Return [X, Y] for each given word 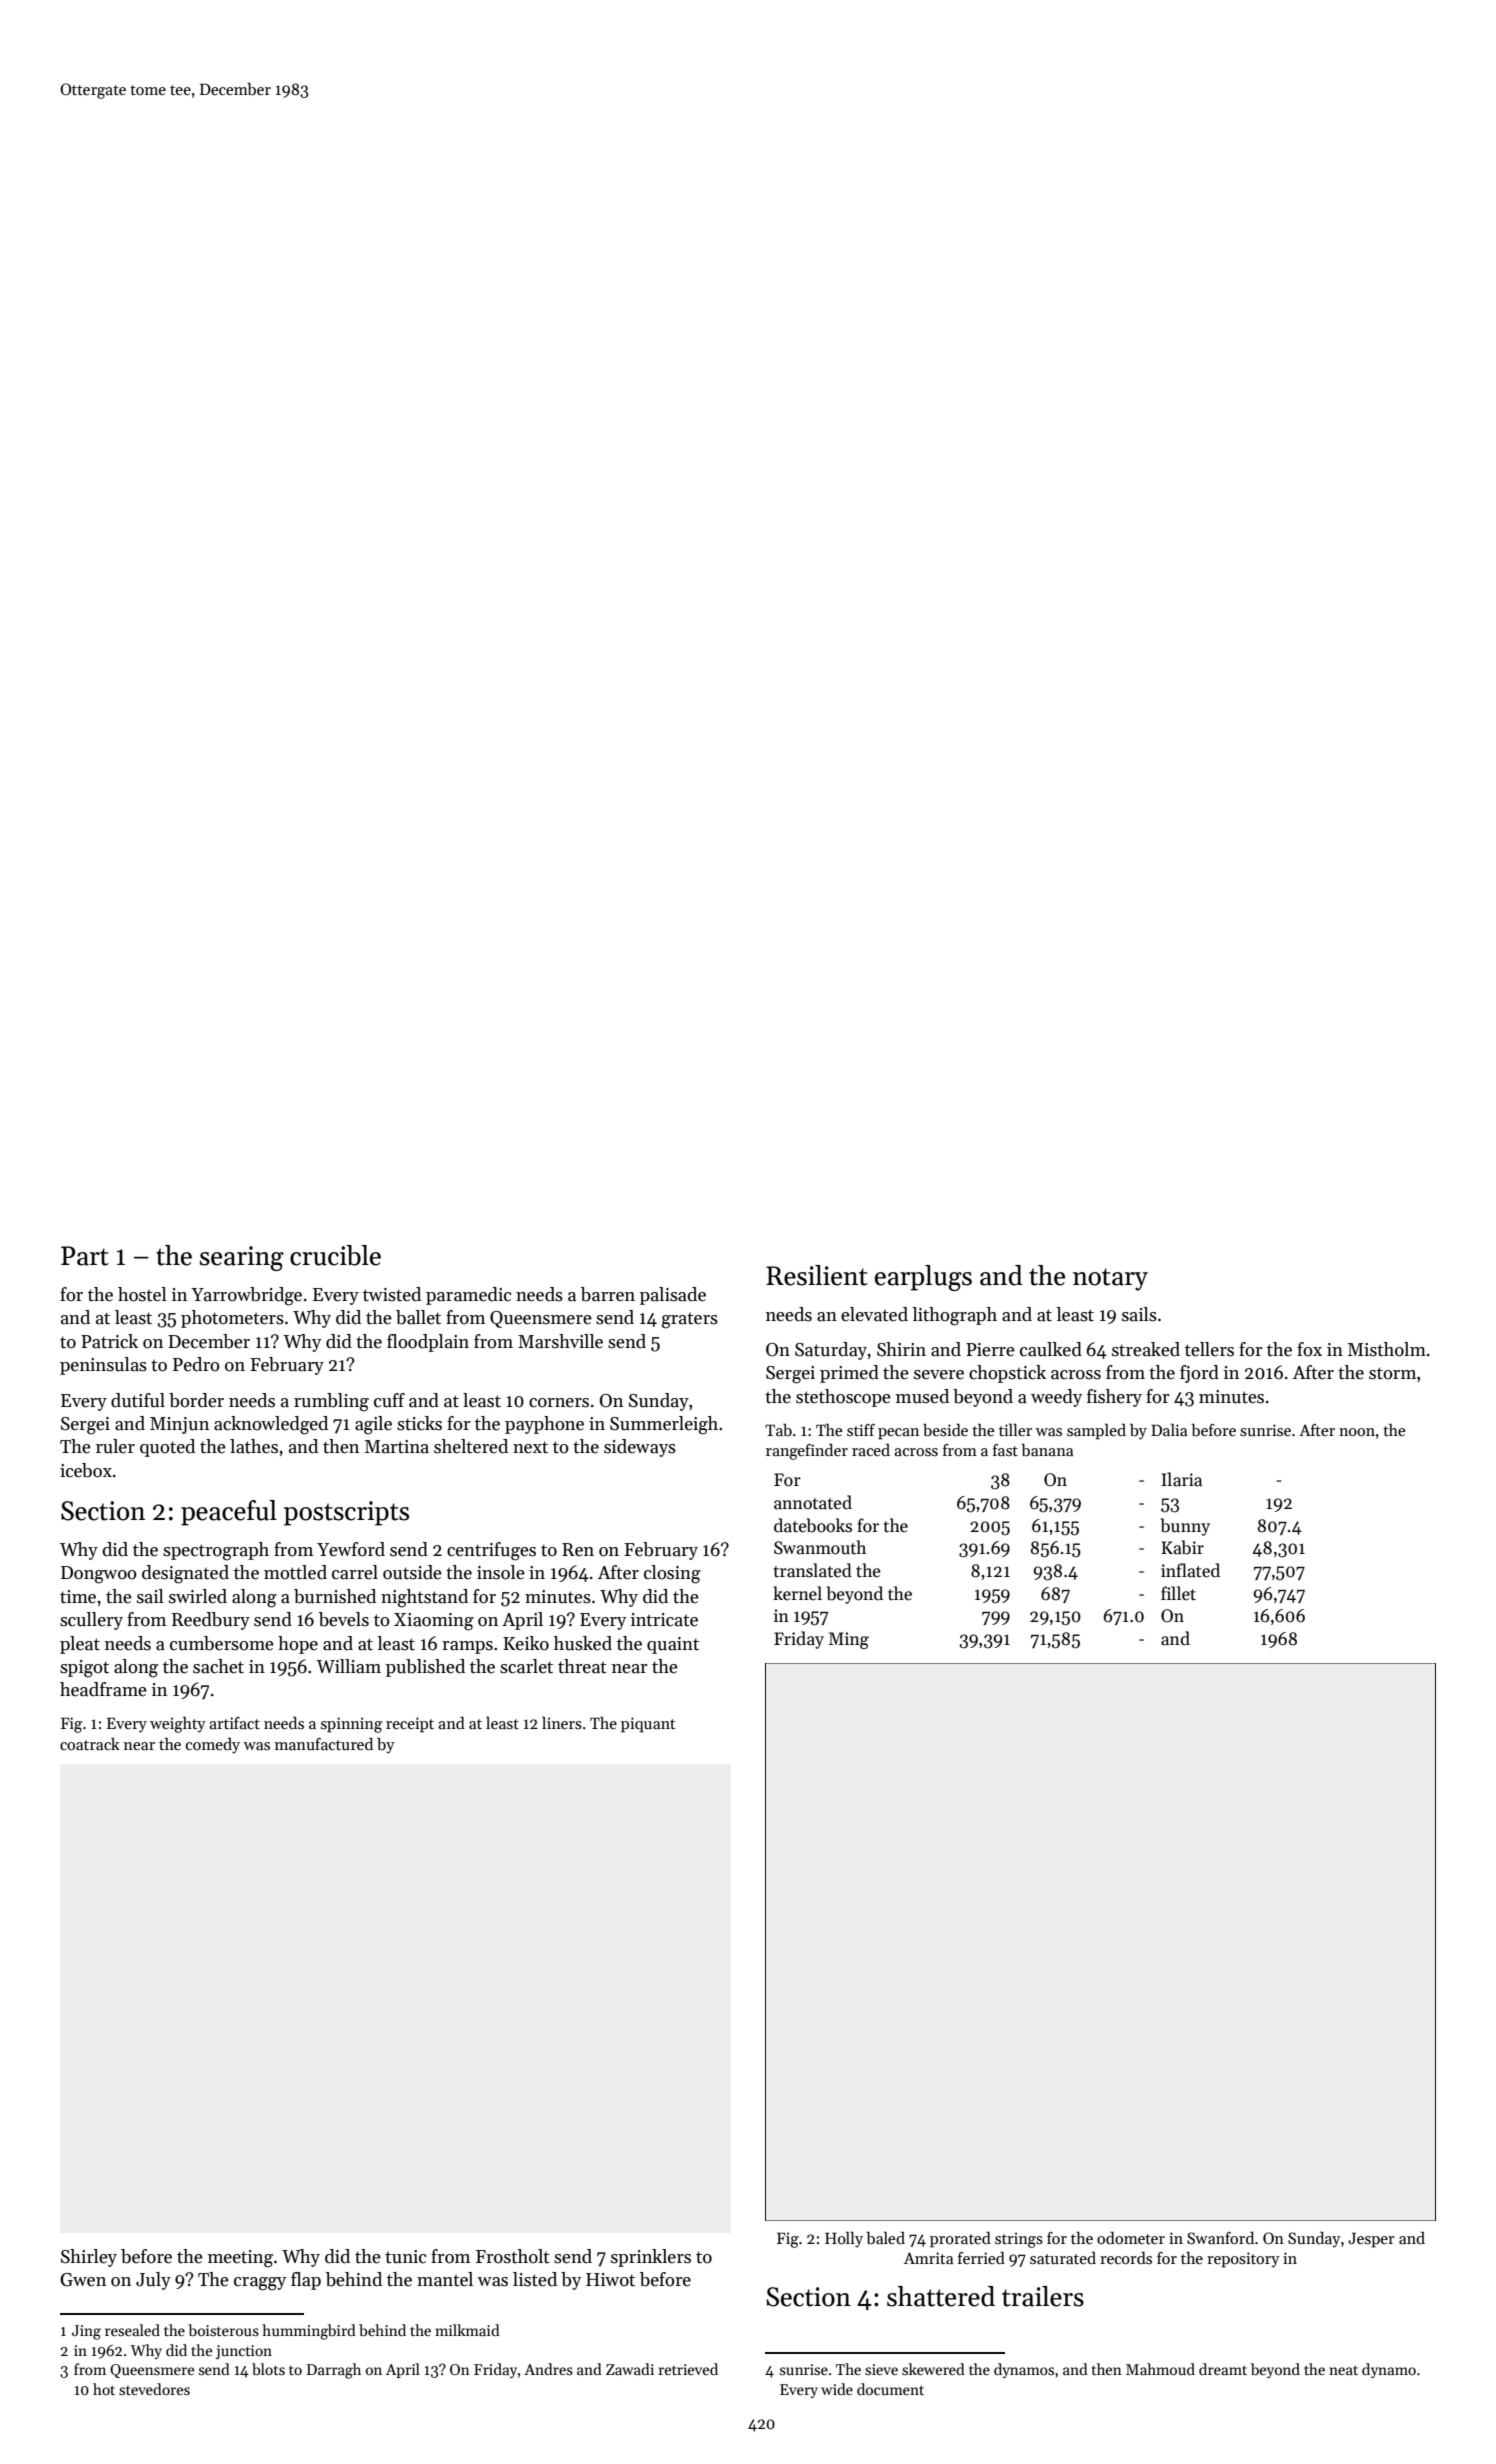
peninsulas [103, 1366]
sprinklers [651, 2258]
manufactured [324, 1743]
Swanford [1220, 2238]
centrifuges [491, 1551]
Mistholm [1387, 1349]
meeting [240, 2259]
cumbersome [222, 1643]
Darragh [334, 2371]
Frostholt [513, 2256]
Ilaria [1181, 1479]
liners [562, 1723]
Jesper [1371, 2240]
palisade [673, 1296]
